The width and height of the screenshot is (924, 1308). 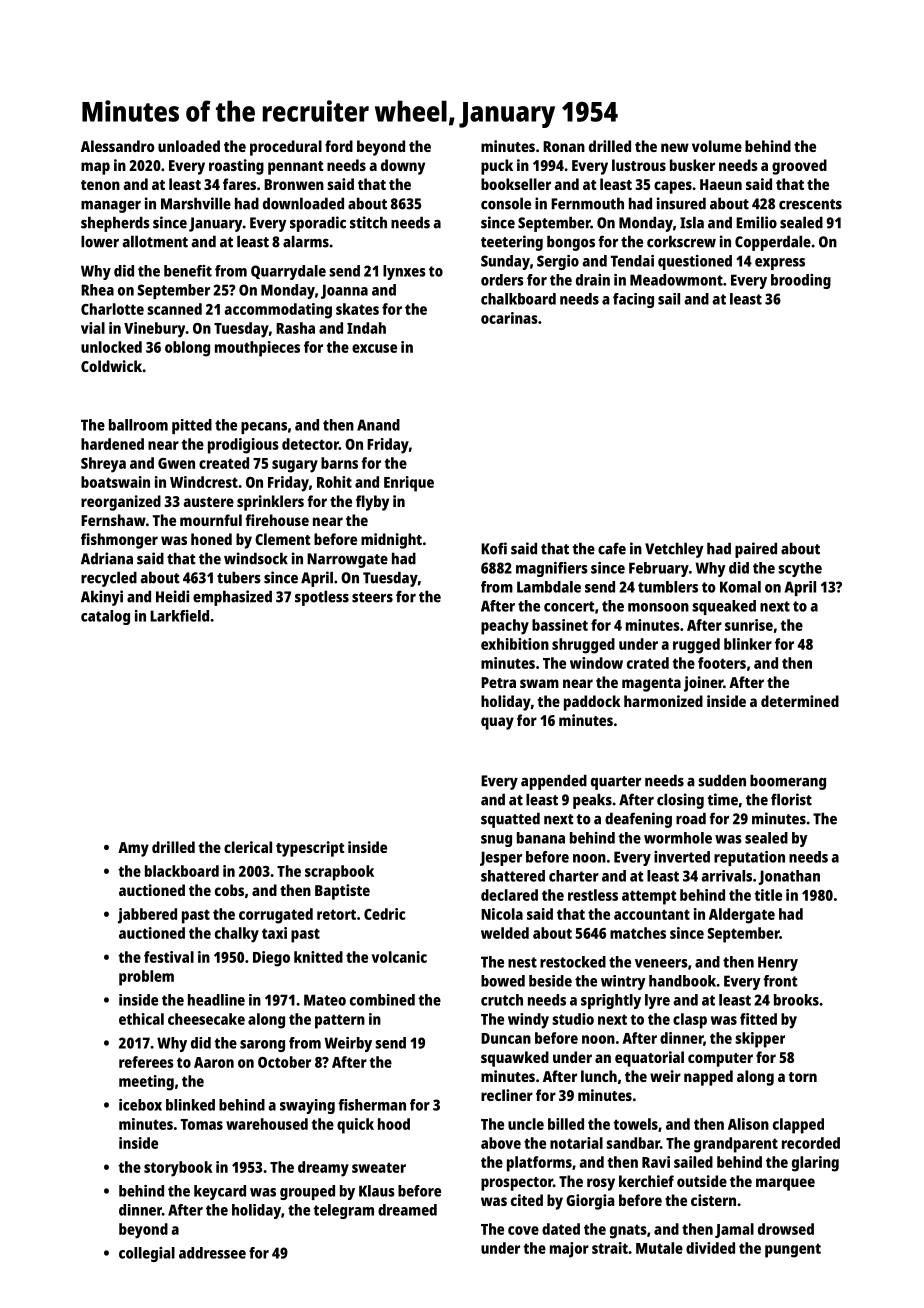 What do you see at coordinates (510, 820) in the screenshot?
I see `squatted` at bounding box center [510, 820].
